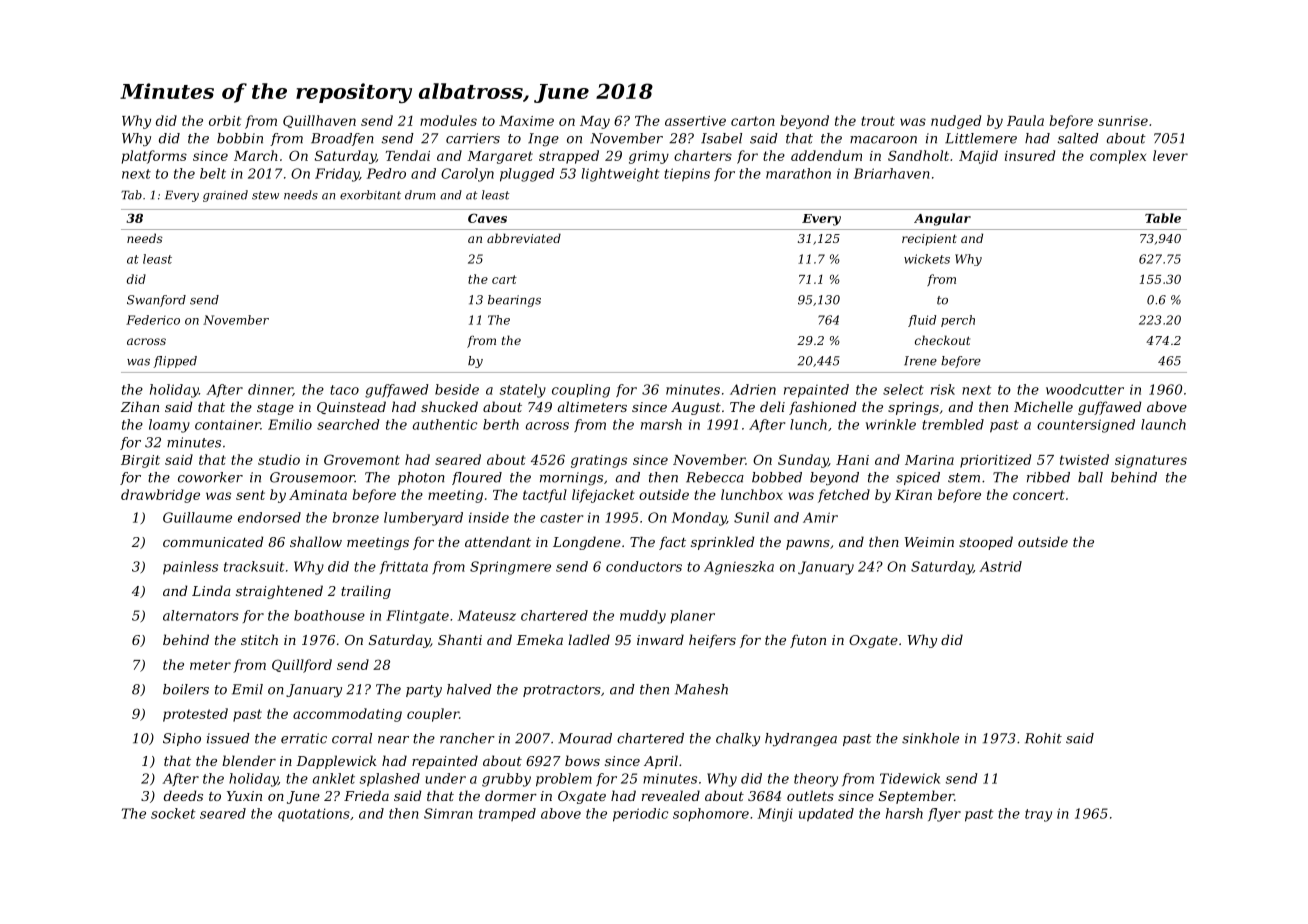 The height and width of the document is (924, 1308). What do you see at coordinates (507, 814) in the document?
I see `tramped` at bounding box center [507, 814].
